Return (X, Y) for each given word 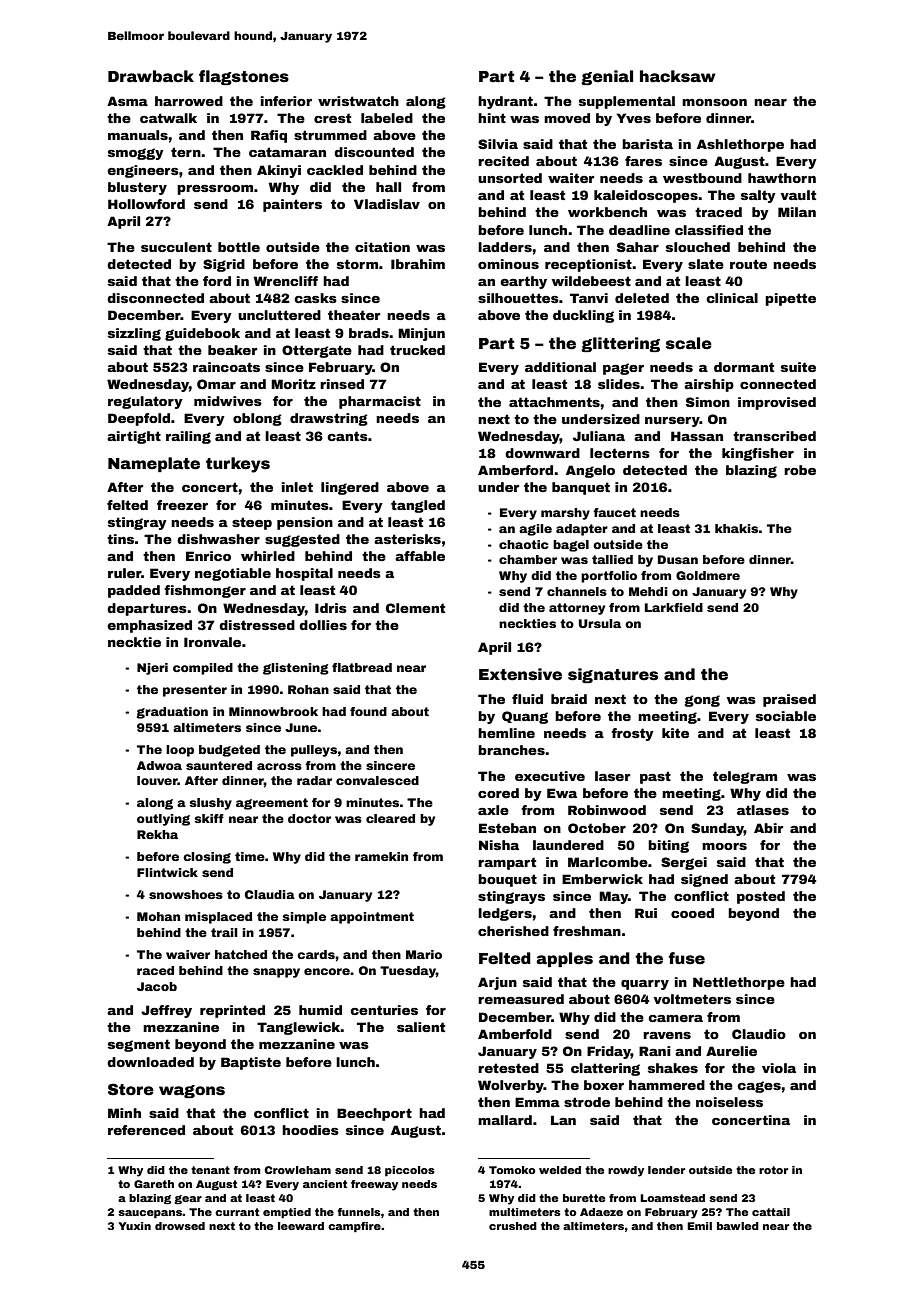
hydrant (505, 102)
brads (369, 333)
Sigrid (224, 265)
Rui (646, 913)
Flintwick (167, 872)
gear (188, 1199)
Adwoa (159, 765)
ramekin (381, 856)
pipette (790, 299)
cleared (390, 818)
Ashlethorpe (740, 145)
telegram (745, 777)
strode (587, 1102)
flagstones (244, 77)
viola (779, 1068)
